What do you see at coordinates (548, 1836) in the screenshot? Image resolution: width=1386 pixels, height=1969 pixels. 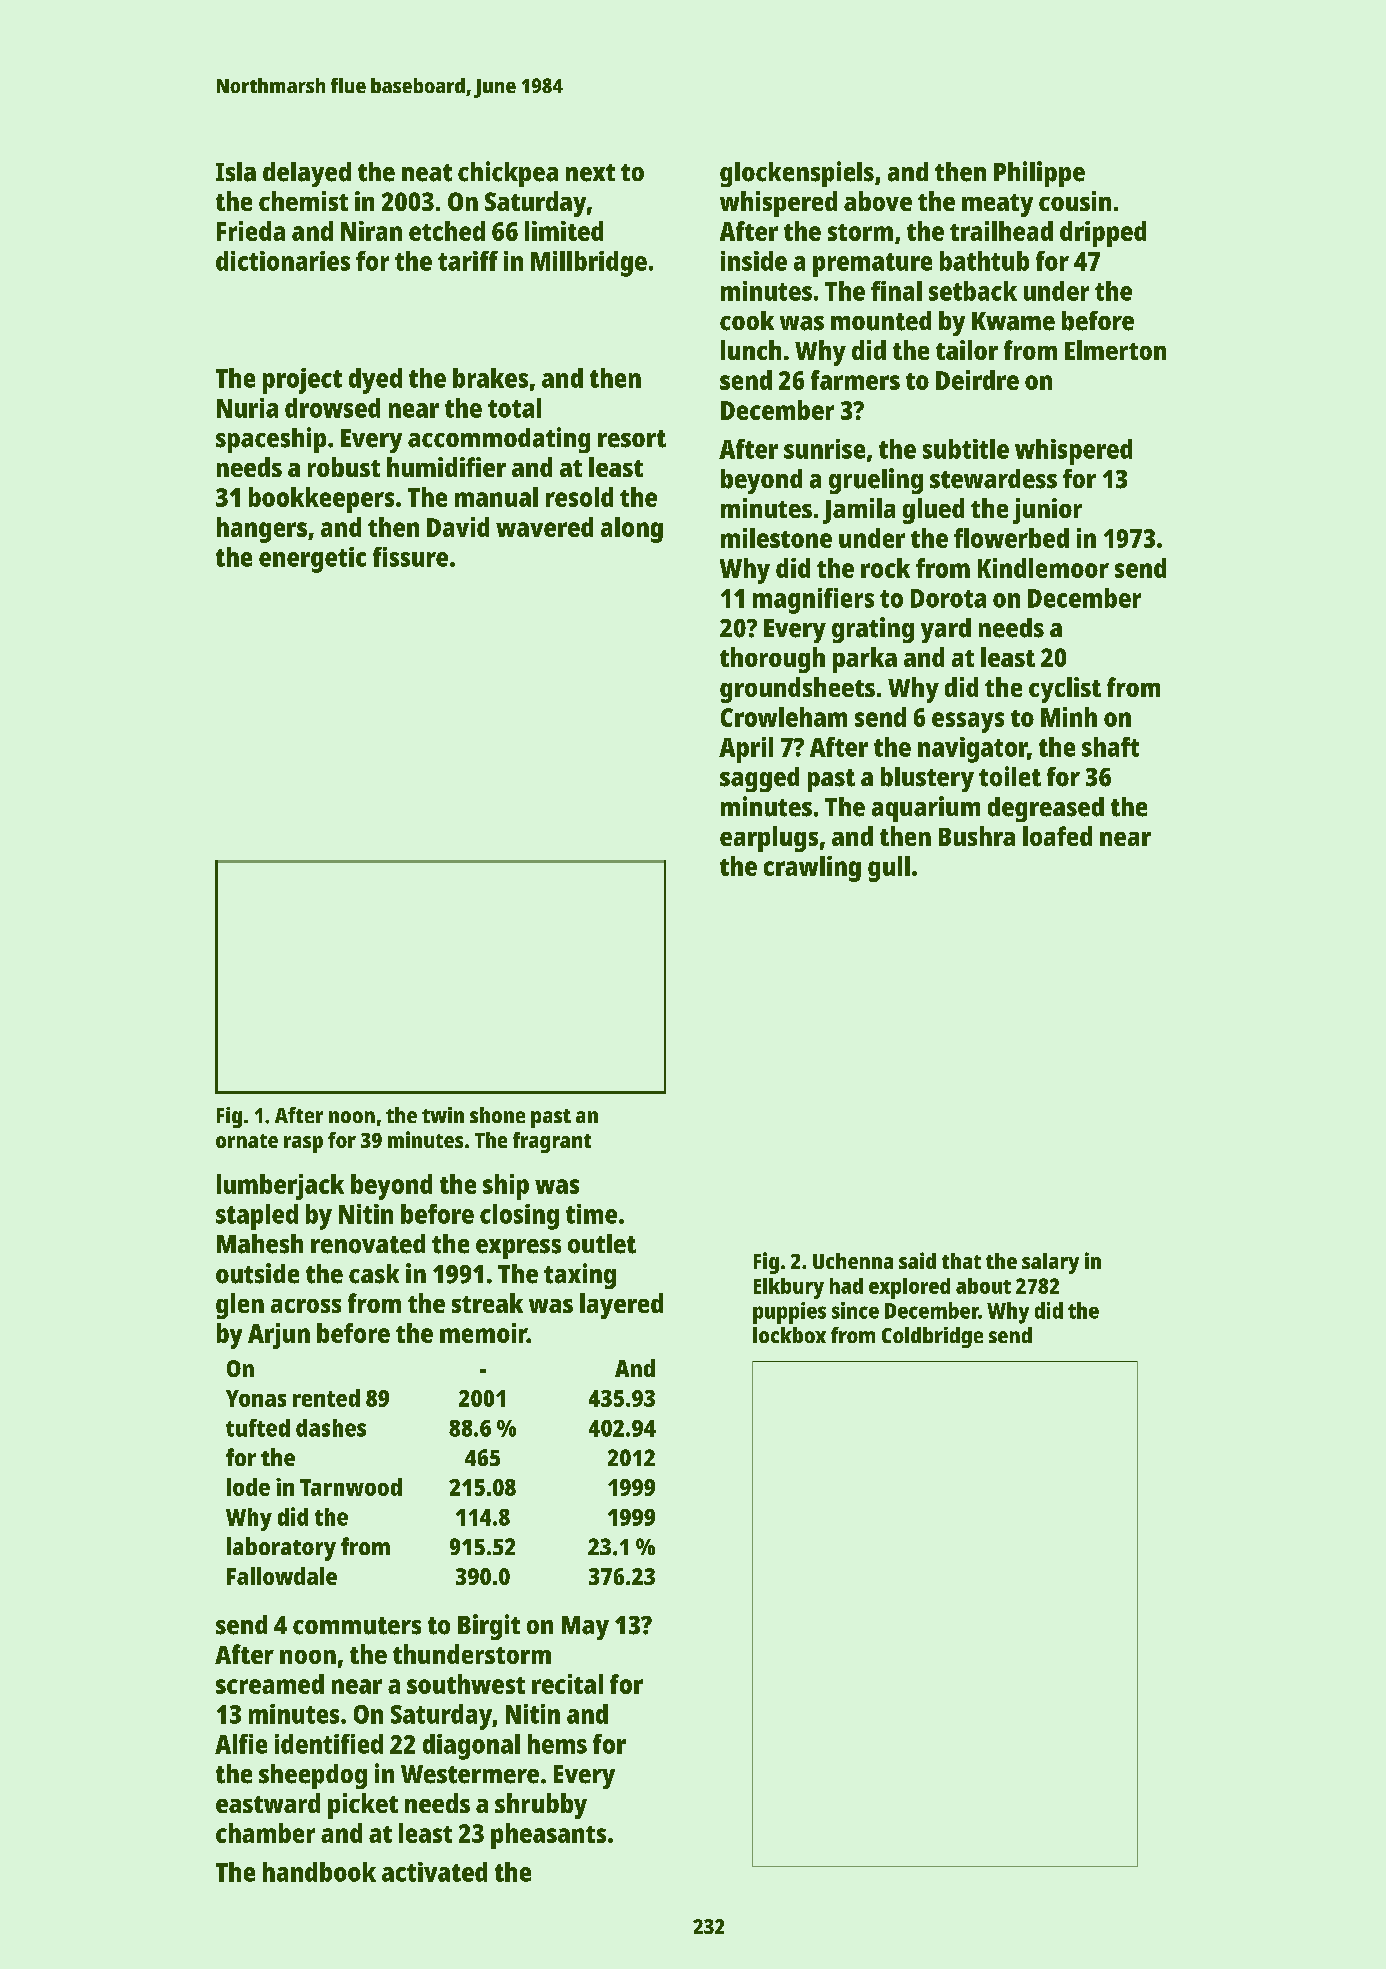 I see `pheasants` at bounding box center [548, 1836].
